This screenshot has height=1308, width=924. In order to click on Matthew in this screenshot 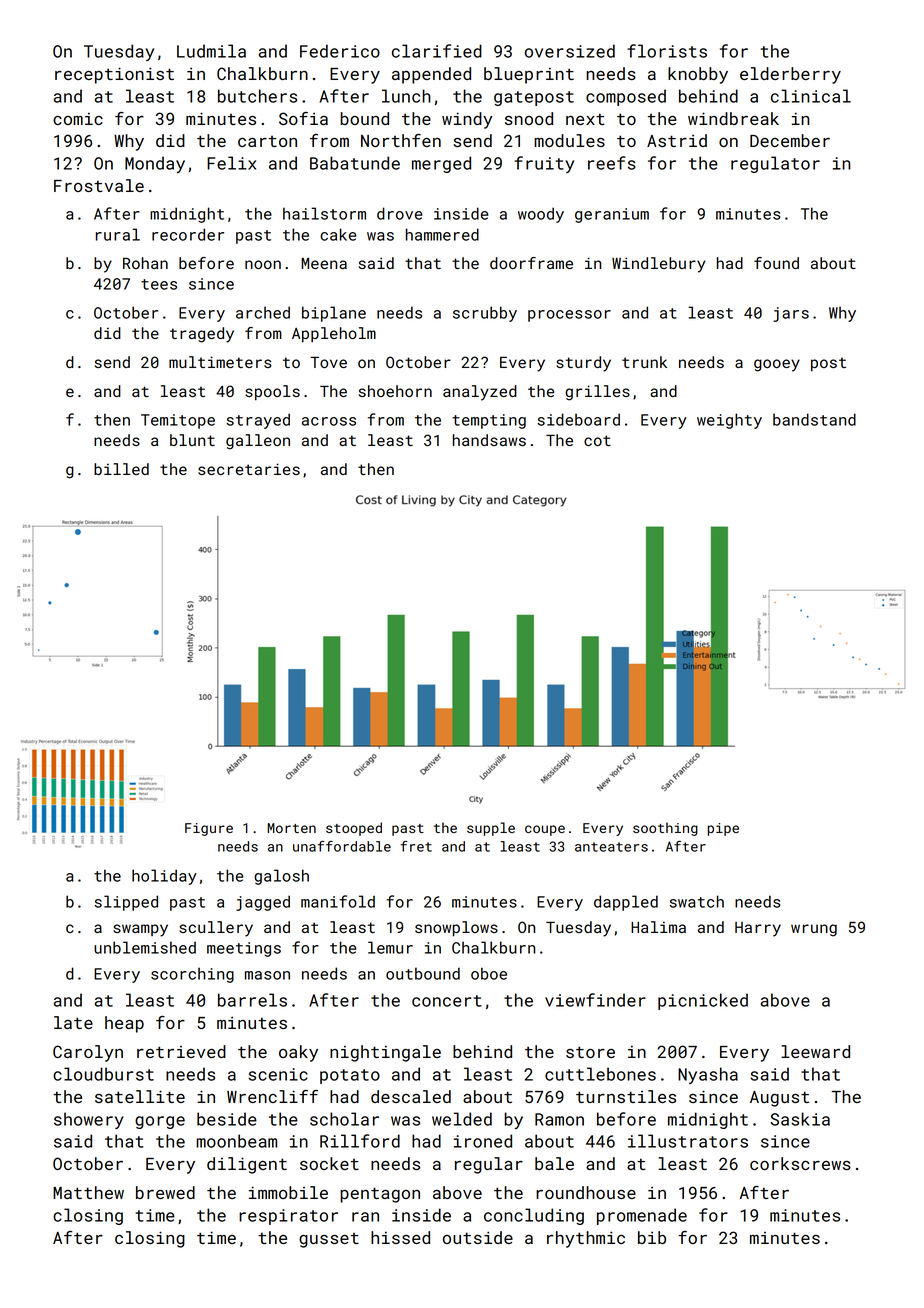, I will do `click(88, 1192)`.
